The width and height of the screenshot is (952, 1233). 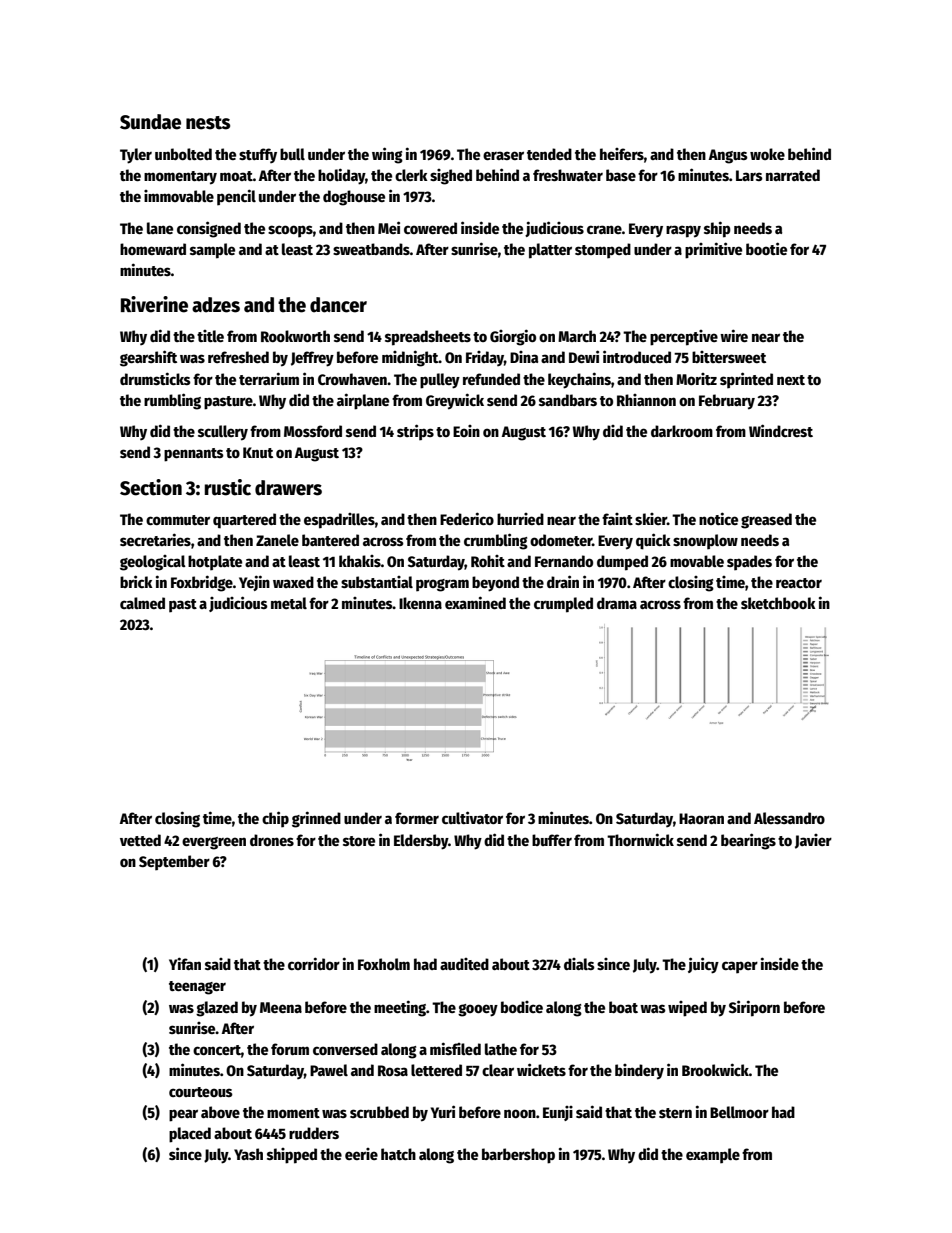 I want to click on Yash, so click(x=248, y=1154).
